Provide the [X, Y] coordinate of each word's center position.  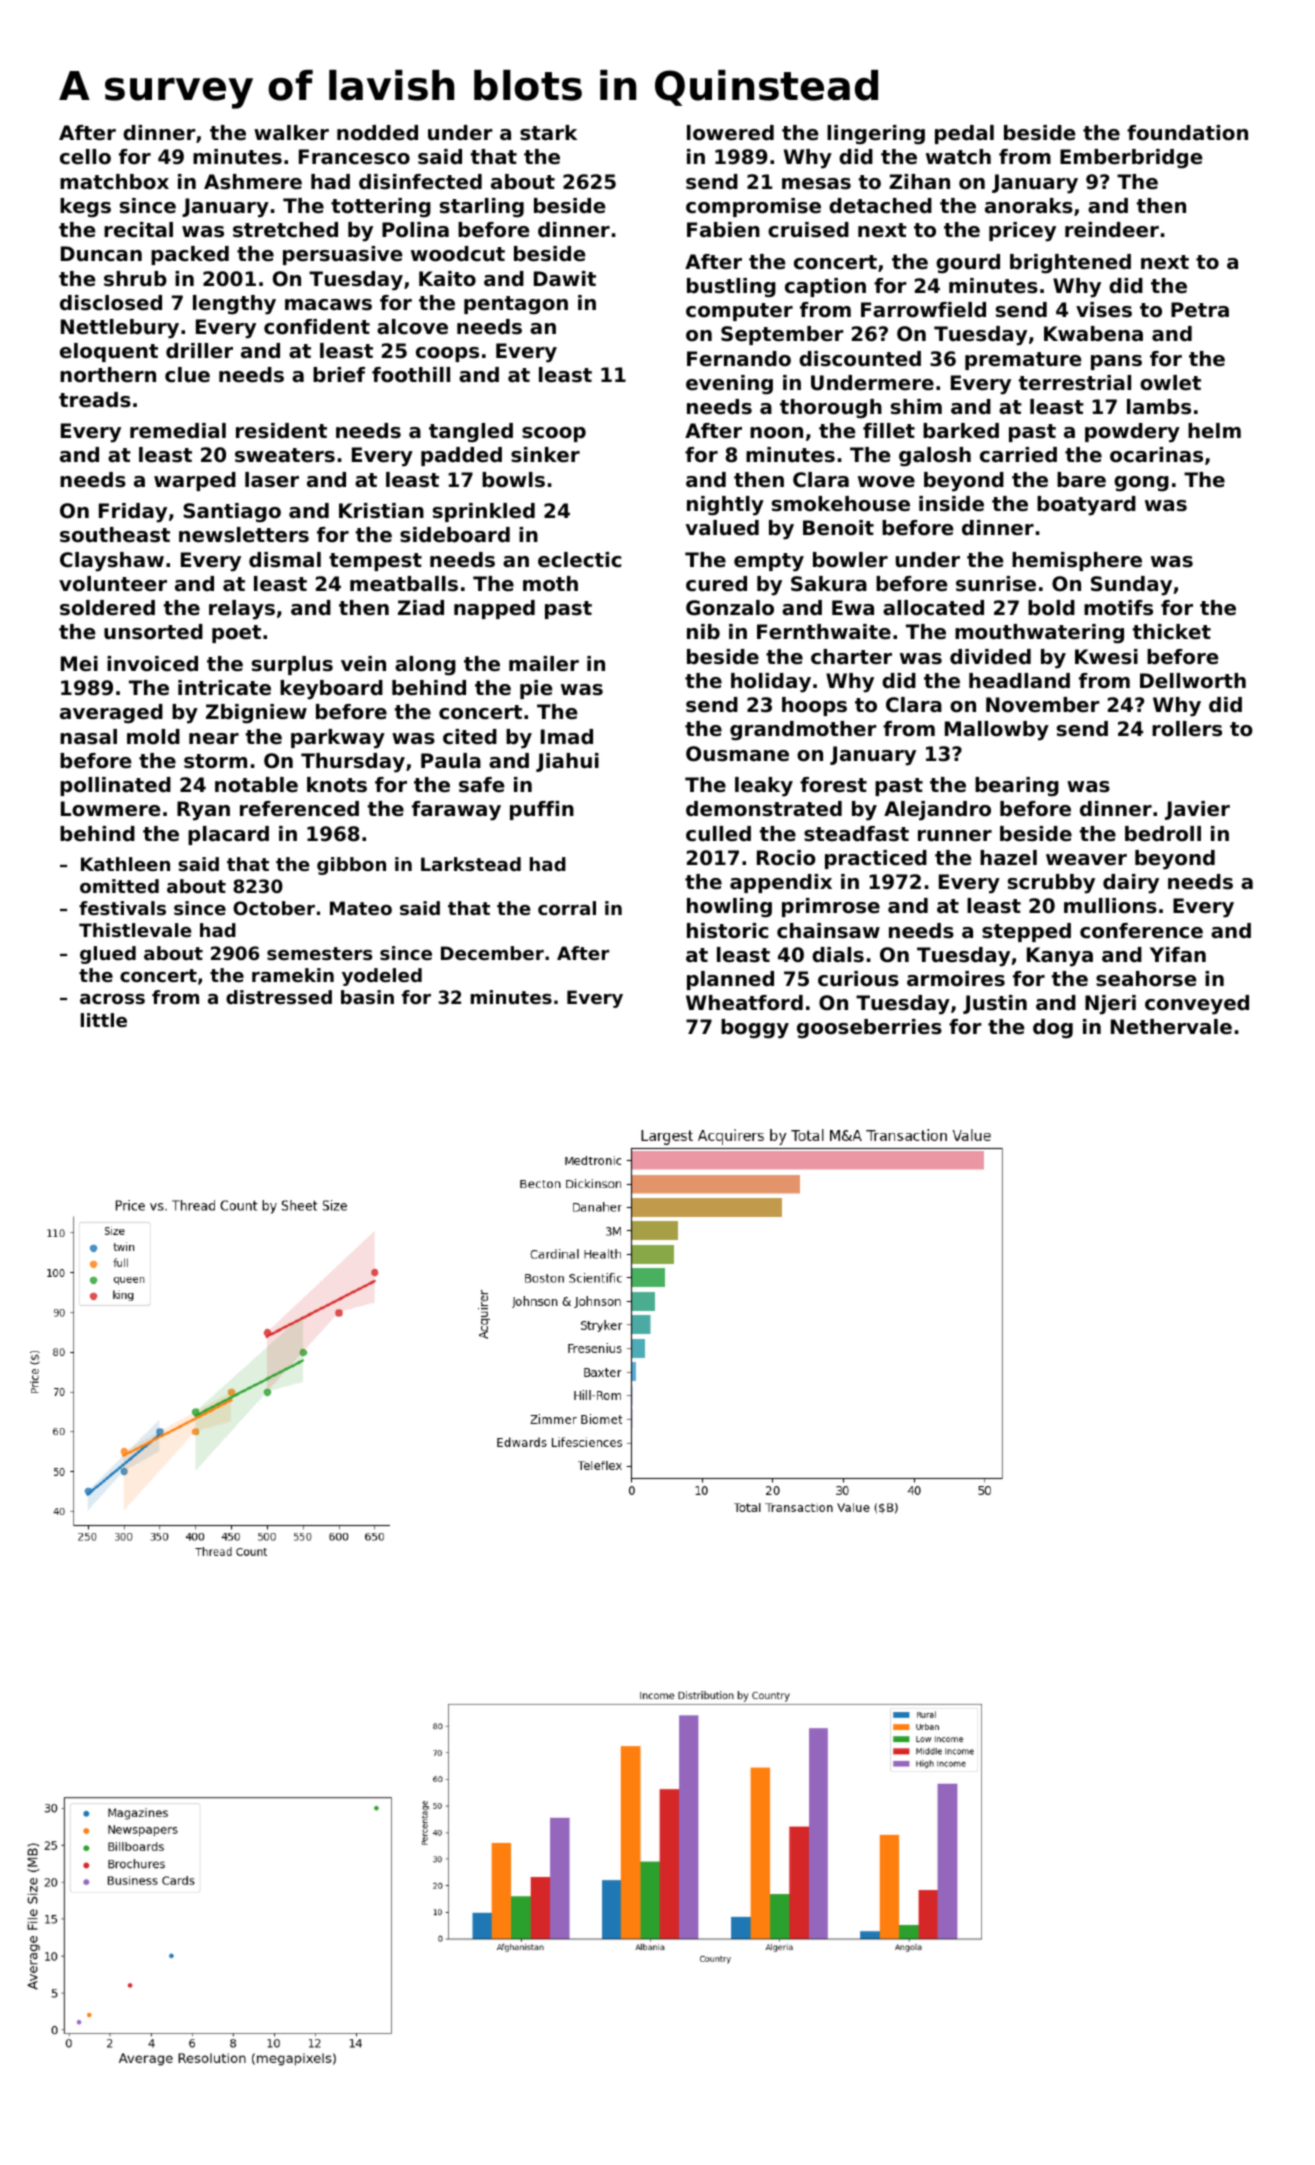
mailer [544, 664]
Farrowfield [923, 310]
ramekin [293, 975]
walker [291, 133]
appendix [781, 883]
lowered [730, 133]
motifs [1118, 608]
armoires [956, 979]
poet [236, 634]
